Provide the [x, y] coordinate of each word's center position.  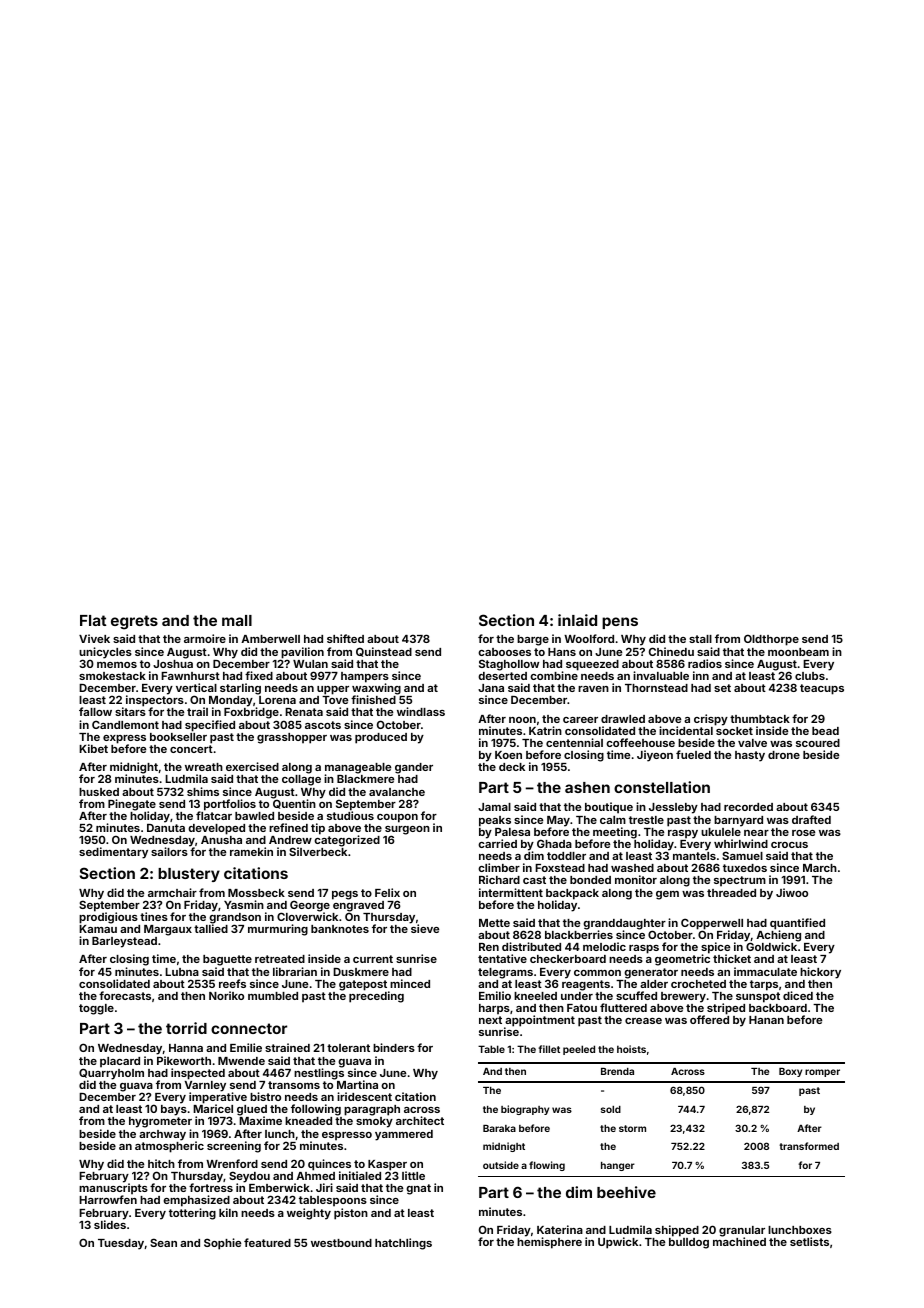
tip [318, 829]
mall [237, 620]
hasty [750, 756]
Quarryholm [111, 1074]
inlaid [577, 620]
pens [620, 623]
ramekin [251, 851]
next [490, 1020]
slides [110, 1224]
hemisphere [549, 1243]
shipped [677, 1231]
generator [651, 973]
